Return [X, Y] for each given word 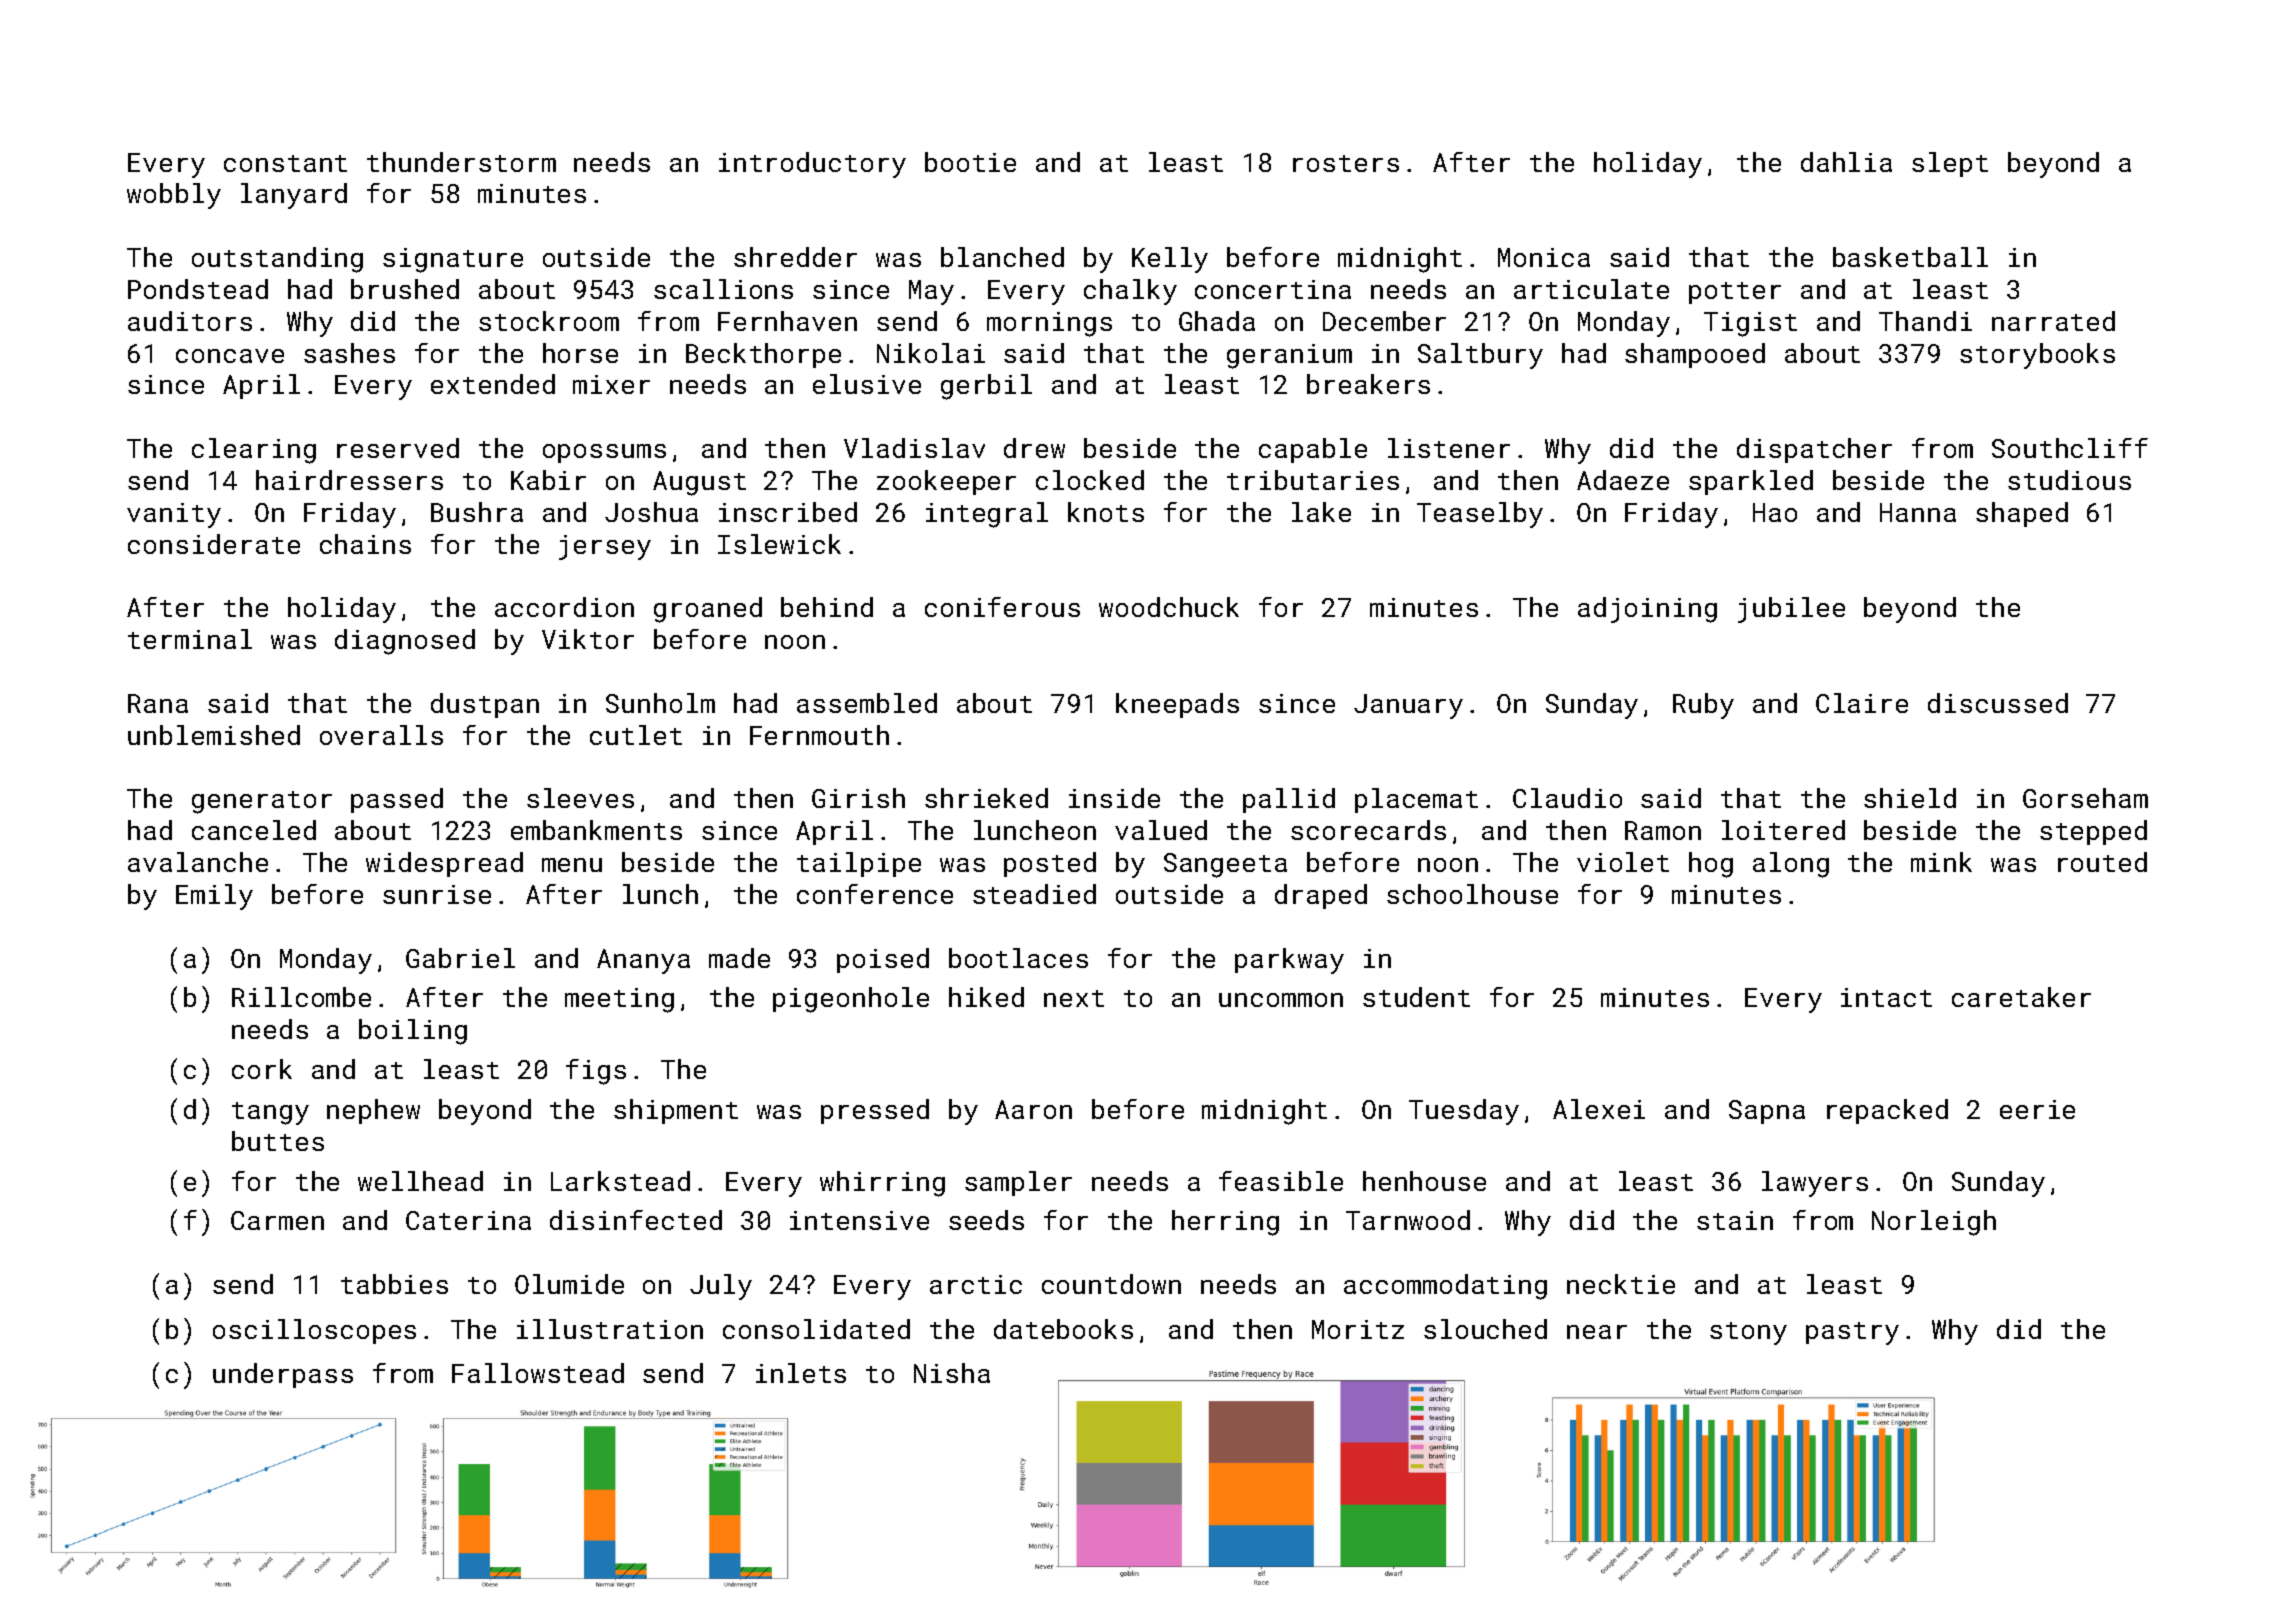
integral [987, 515]
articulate [1591, 289]
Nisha [952, 1373]
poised [883, 960]
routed [2102, 862]
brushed [405, 289]
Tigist [1750, 324]
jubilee [1791, 610]
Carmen [277, 1220]
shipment [676, 1111]
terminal [190, 639]
